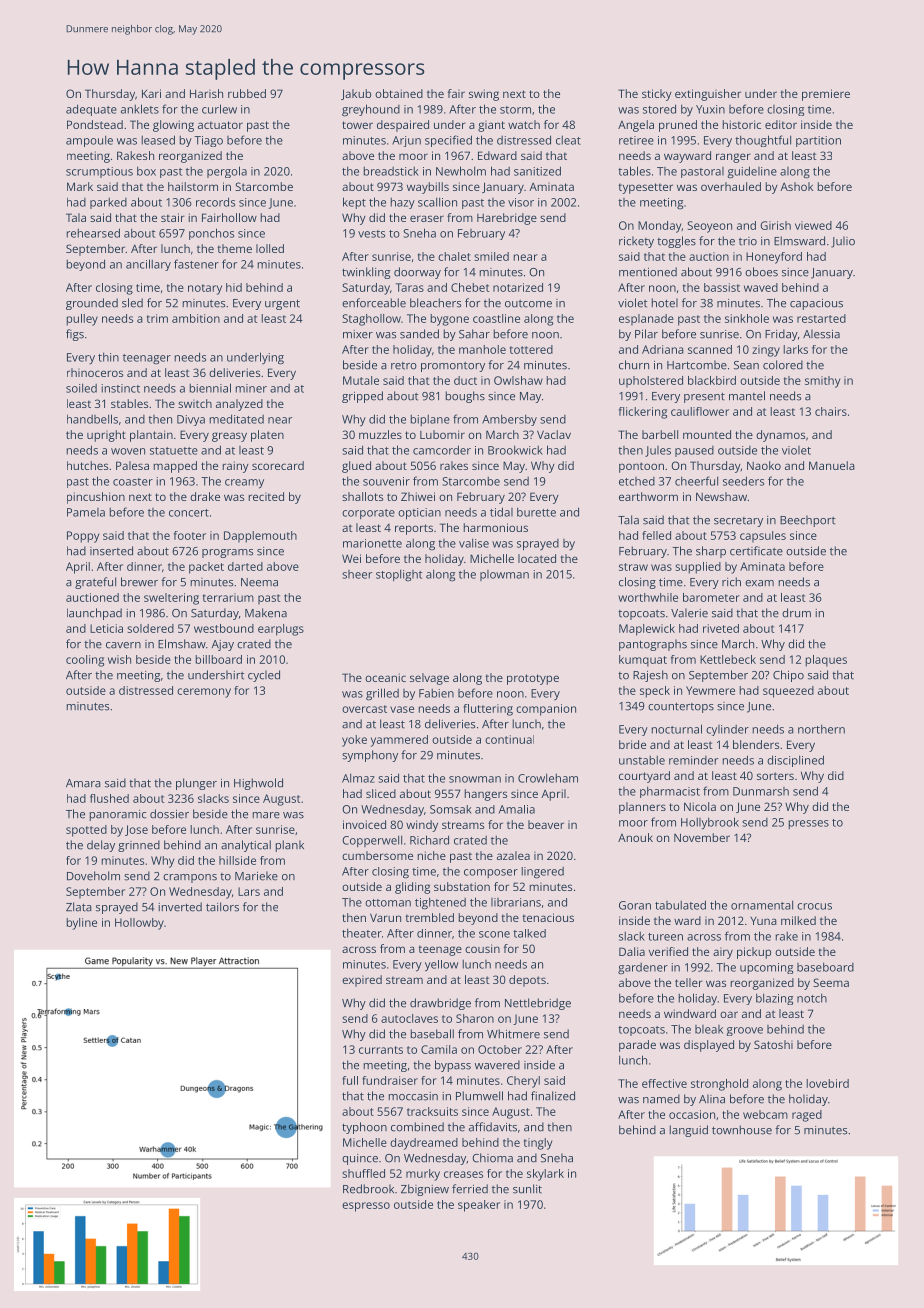  What do you see at coordinates (83, 783) in the page?
I see `Amara` at bounding box center [83, 783].
